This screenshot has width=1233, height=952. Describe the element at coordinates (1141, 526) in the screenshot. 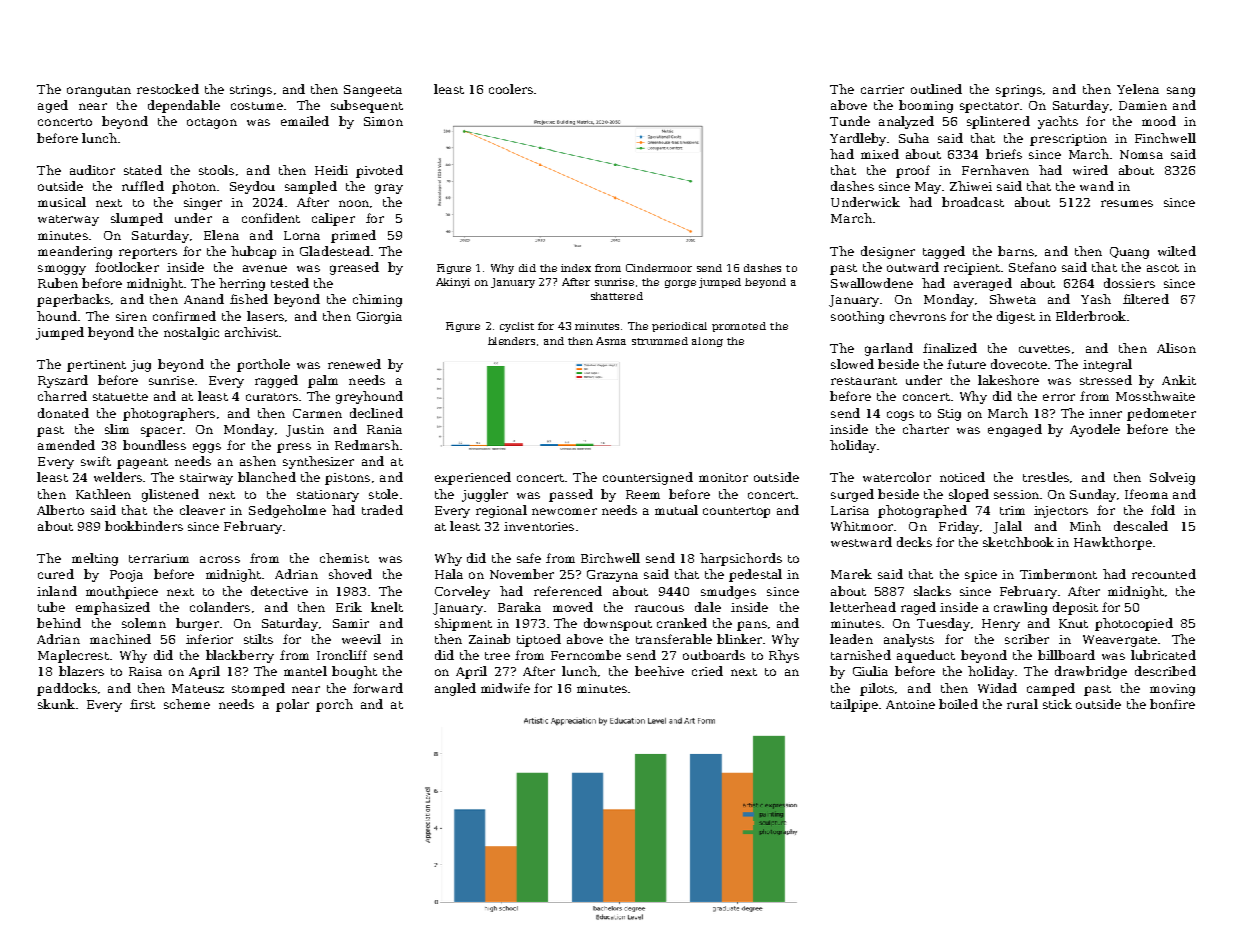

I see `descaled` at that location.
